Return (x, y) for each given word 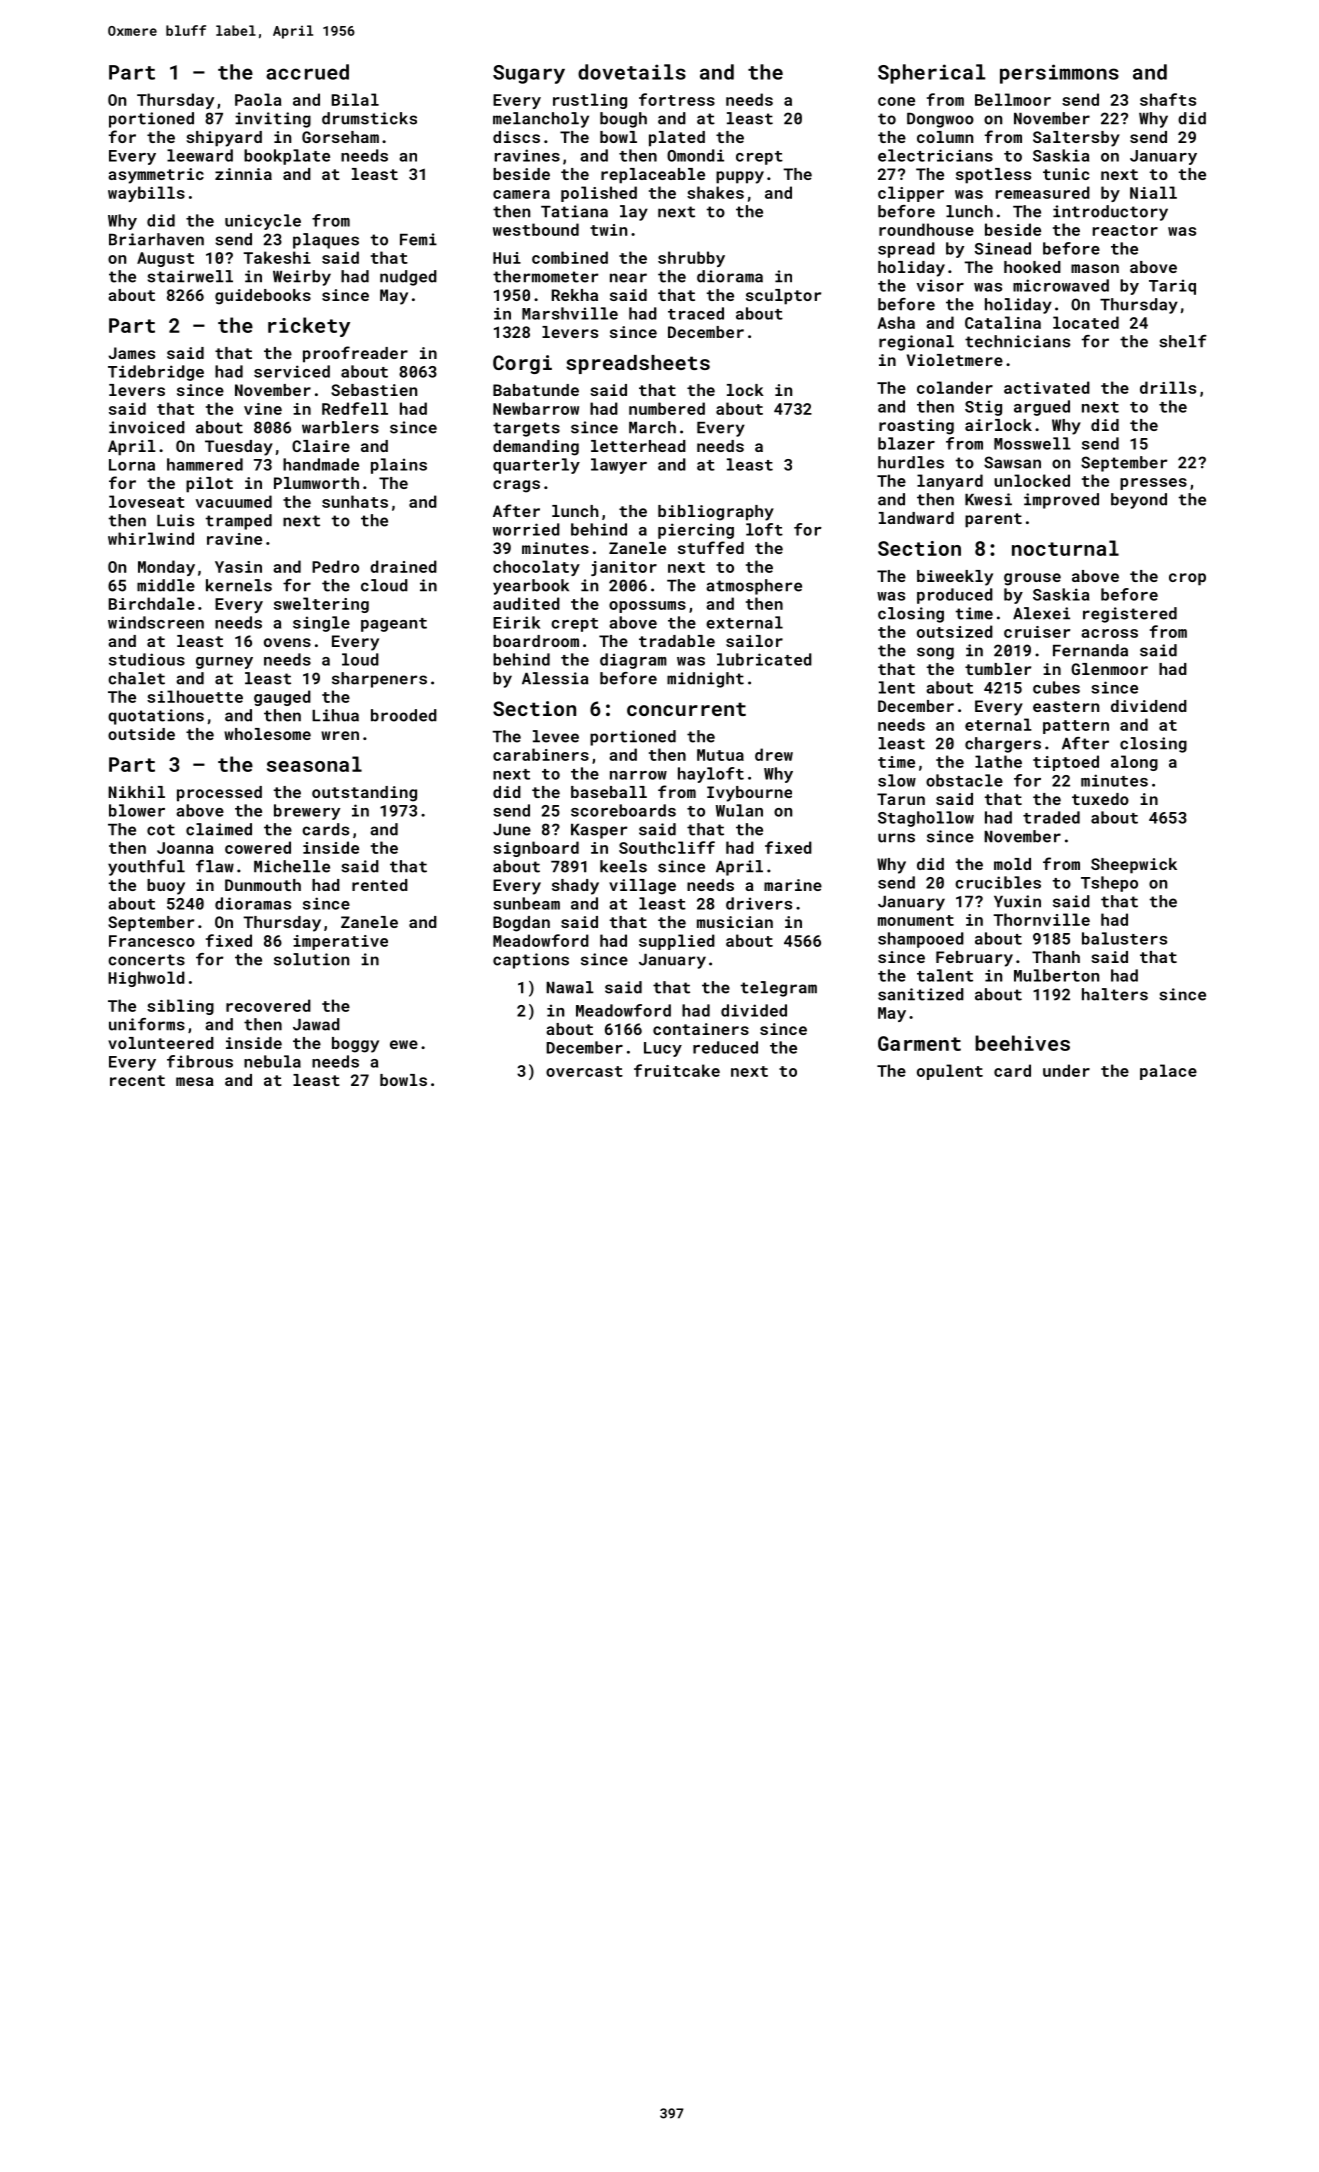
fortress (677, 99)
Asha (896, 322)
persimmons (1059, 74)
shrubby (691, 259)
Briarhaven (156, 239)
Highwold (146, 979)
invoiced (147, 427)
